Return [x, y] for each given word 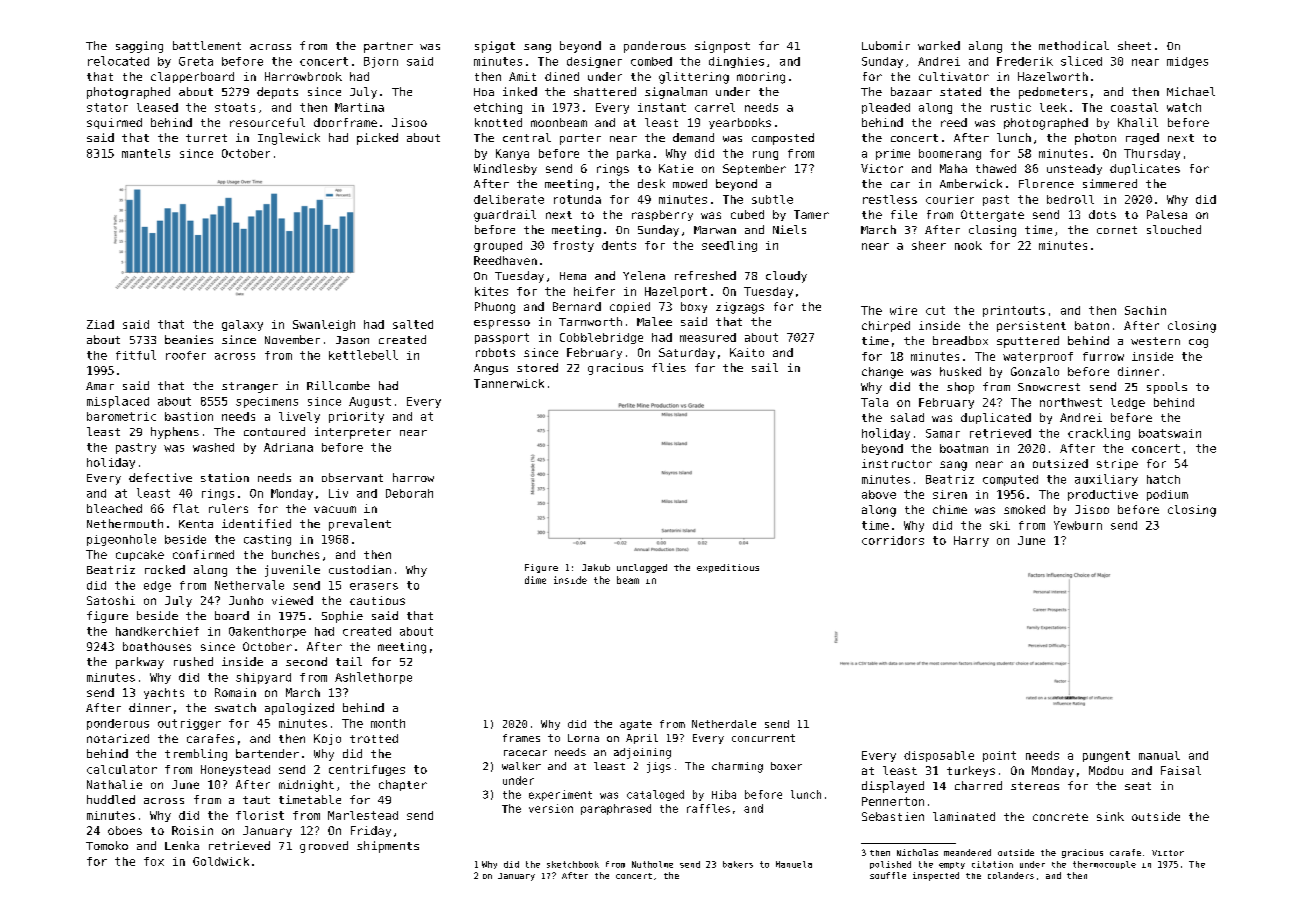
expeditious [728, 568]
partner [388, 47]
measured [708, 337]
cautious [377, 600]
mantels [146, 153]
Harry [971, 541]
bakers [738, 864]
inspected [936, 876]
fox [154, 861]
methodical [1074, 45]
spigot [495, 47]
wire [903, 310]
